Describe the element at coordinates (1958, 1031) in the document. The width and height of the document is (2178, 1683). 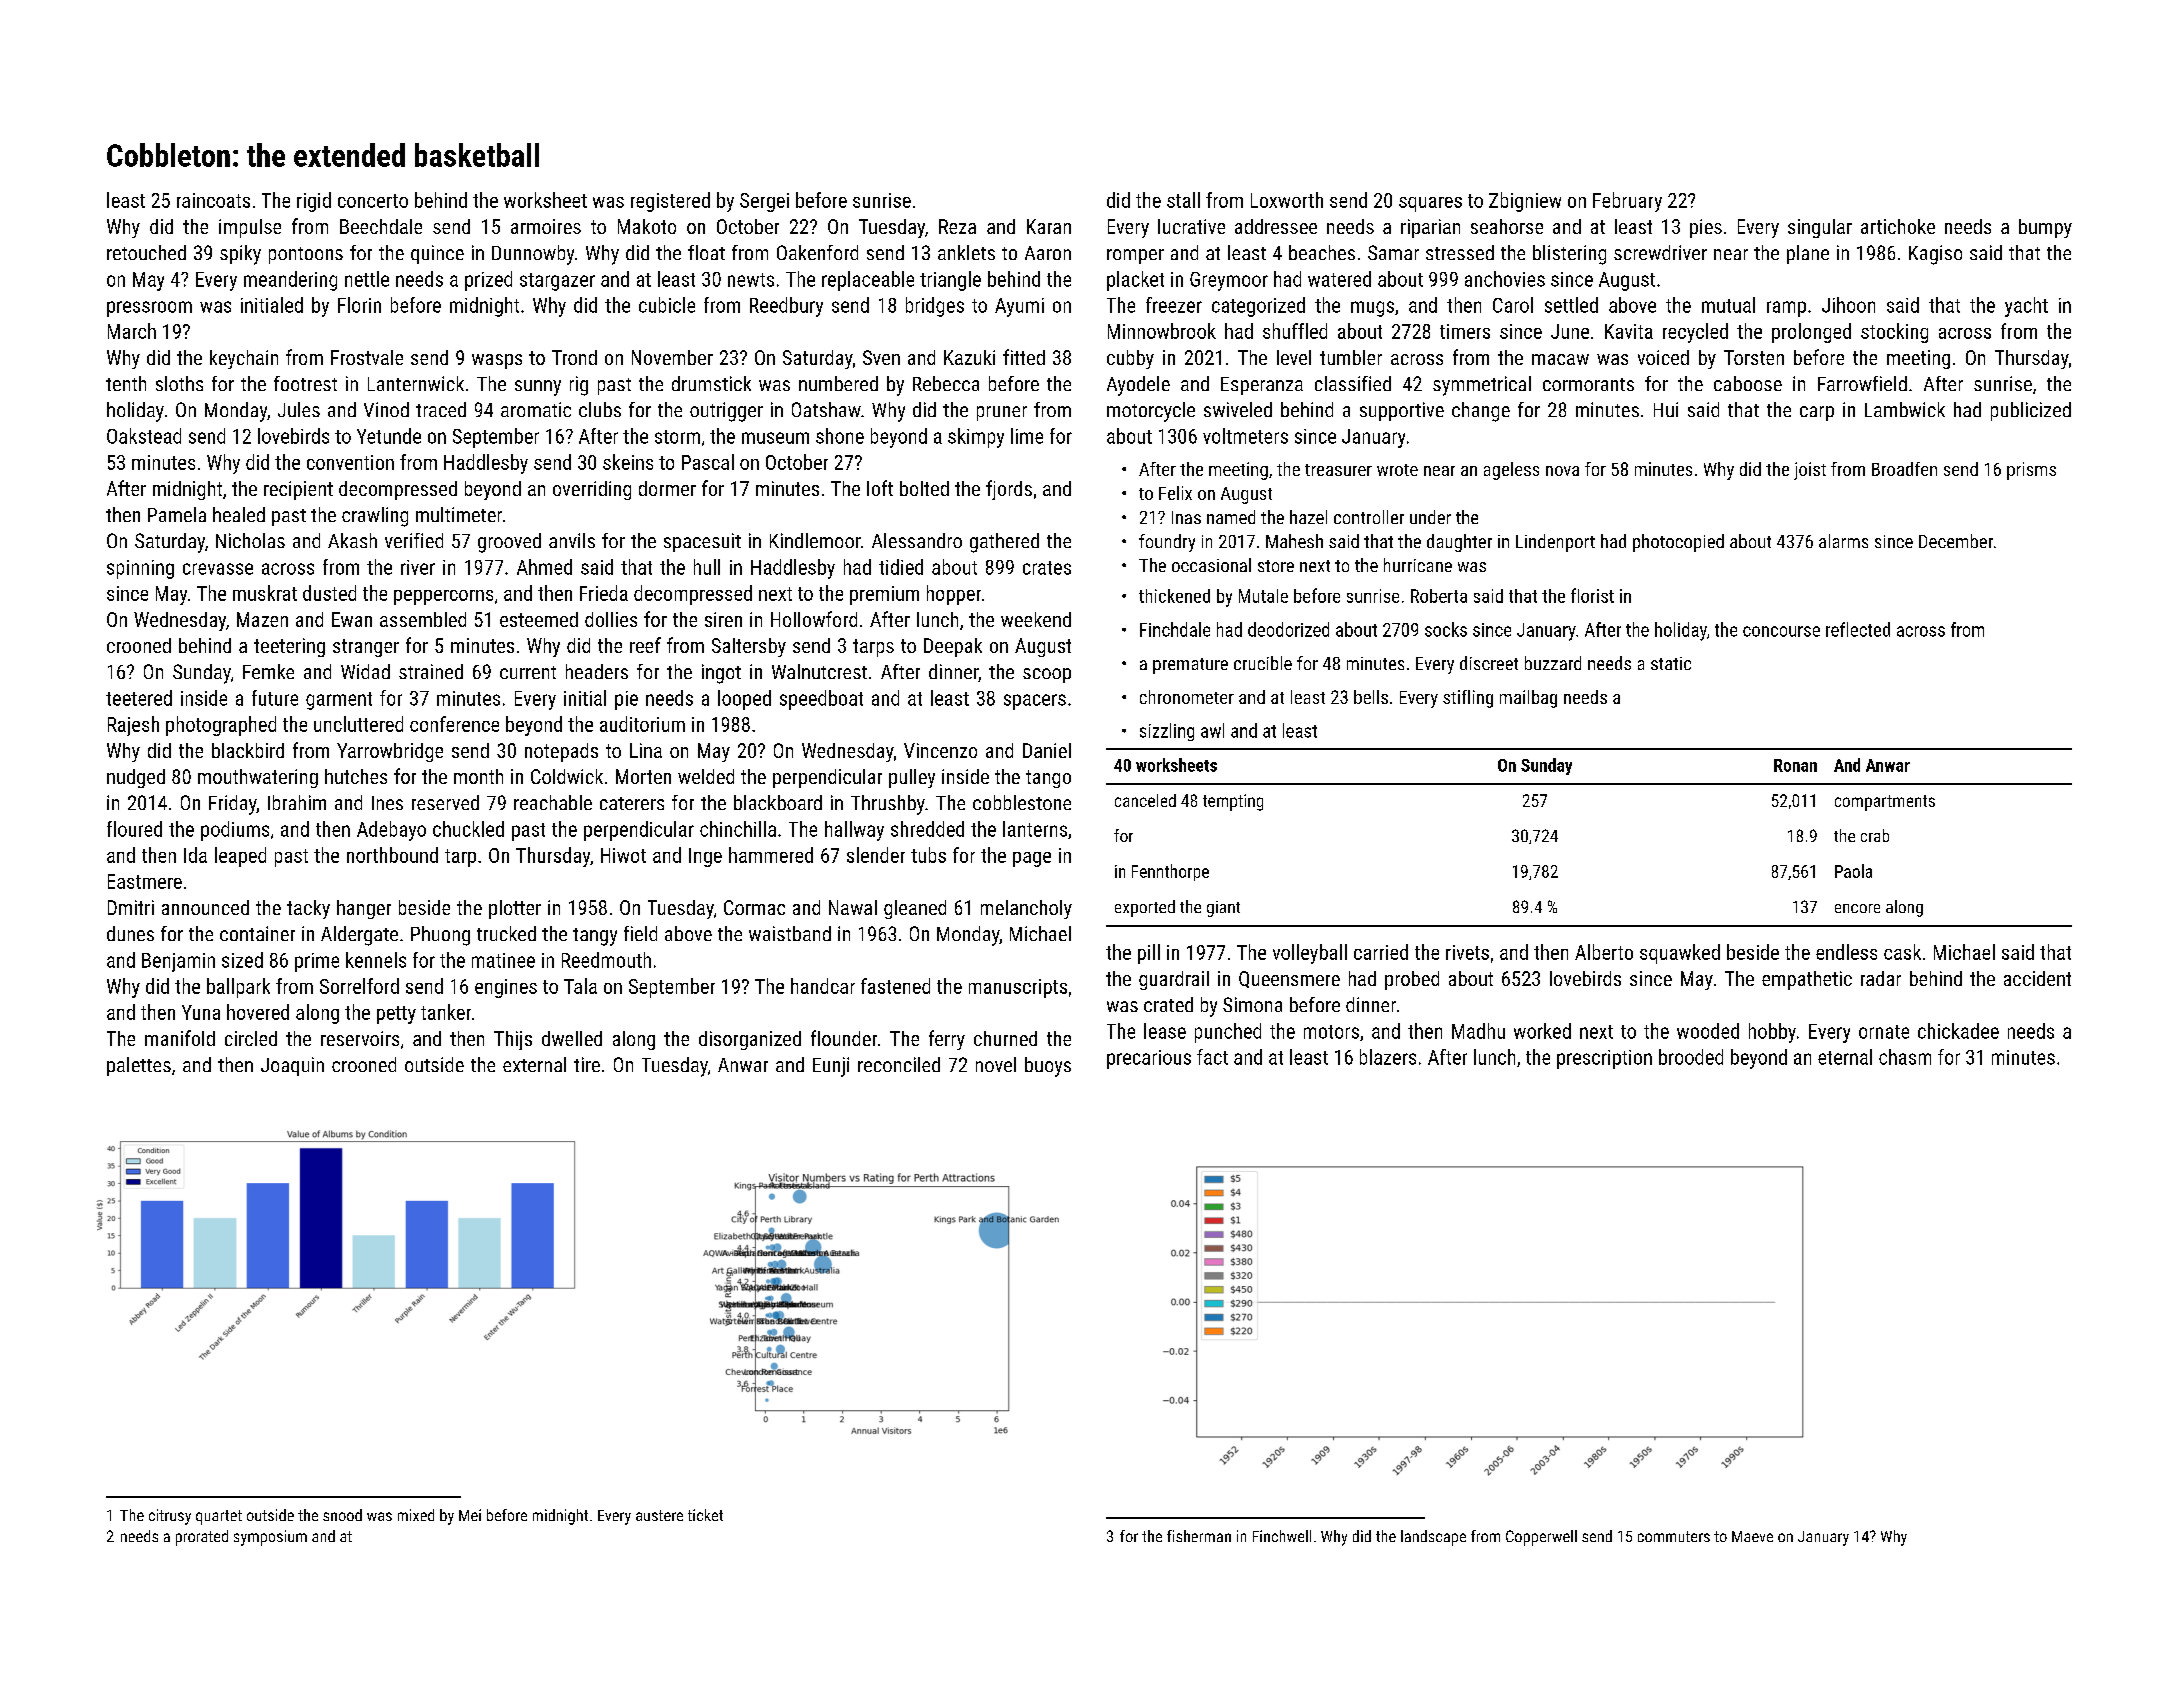
I see `chickadee` at that location.
